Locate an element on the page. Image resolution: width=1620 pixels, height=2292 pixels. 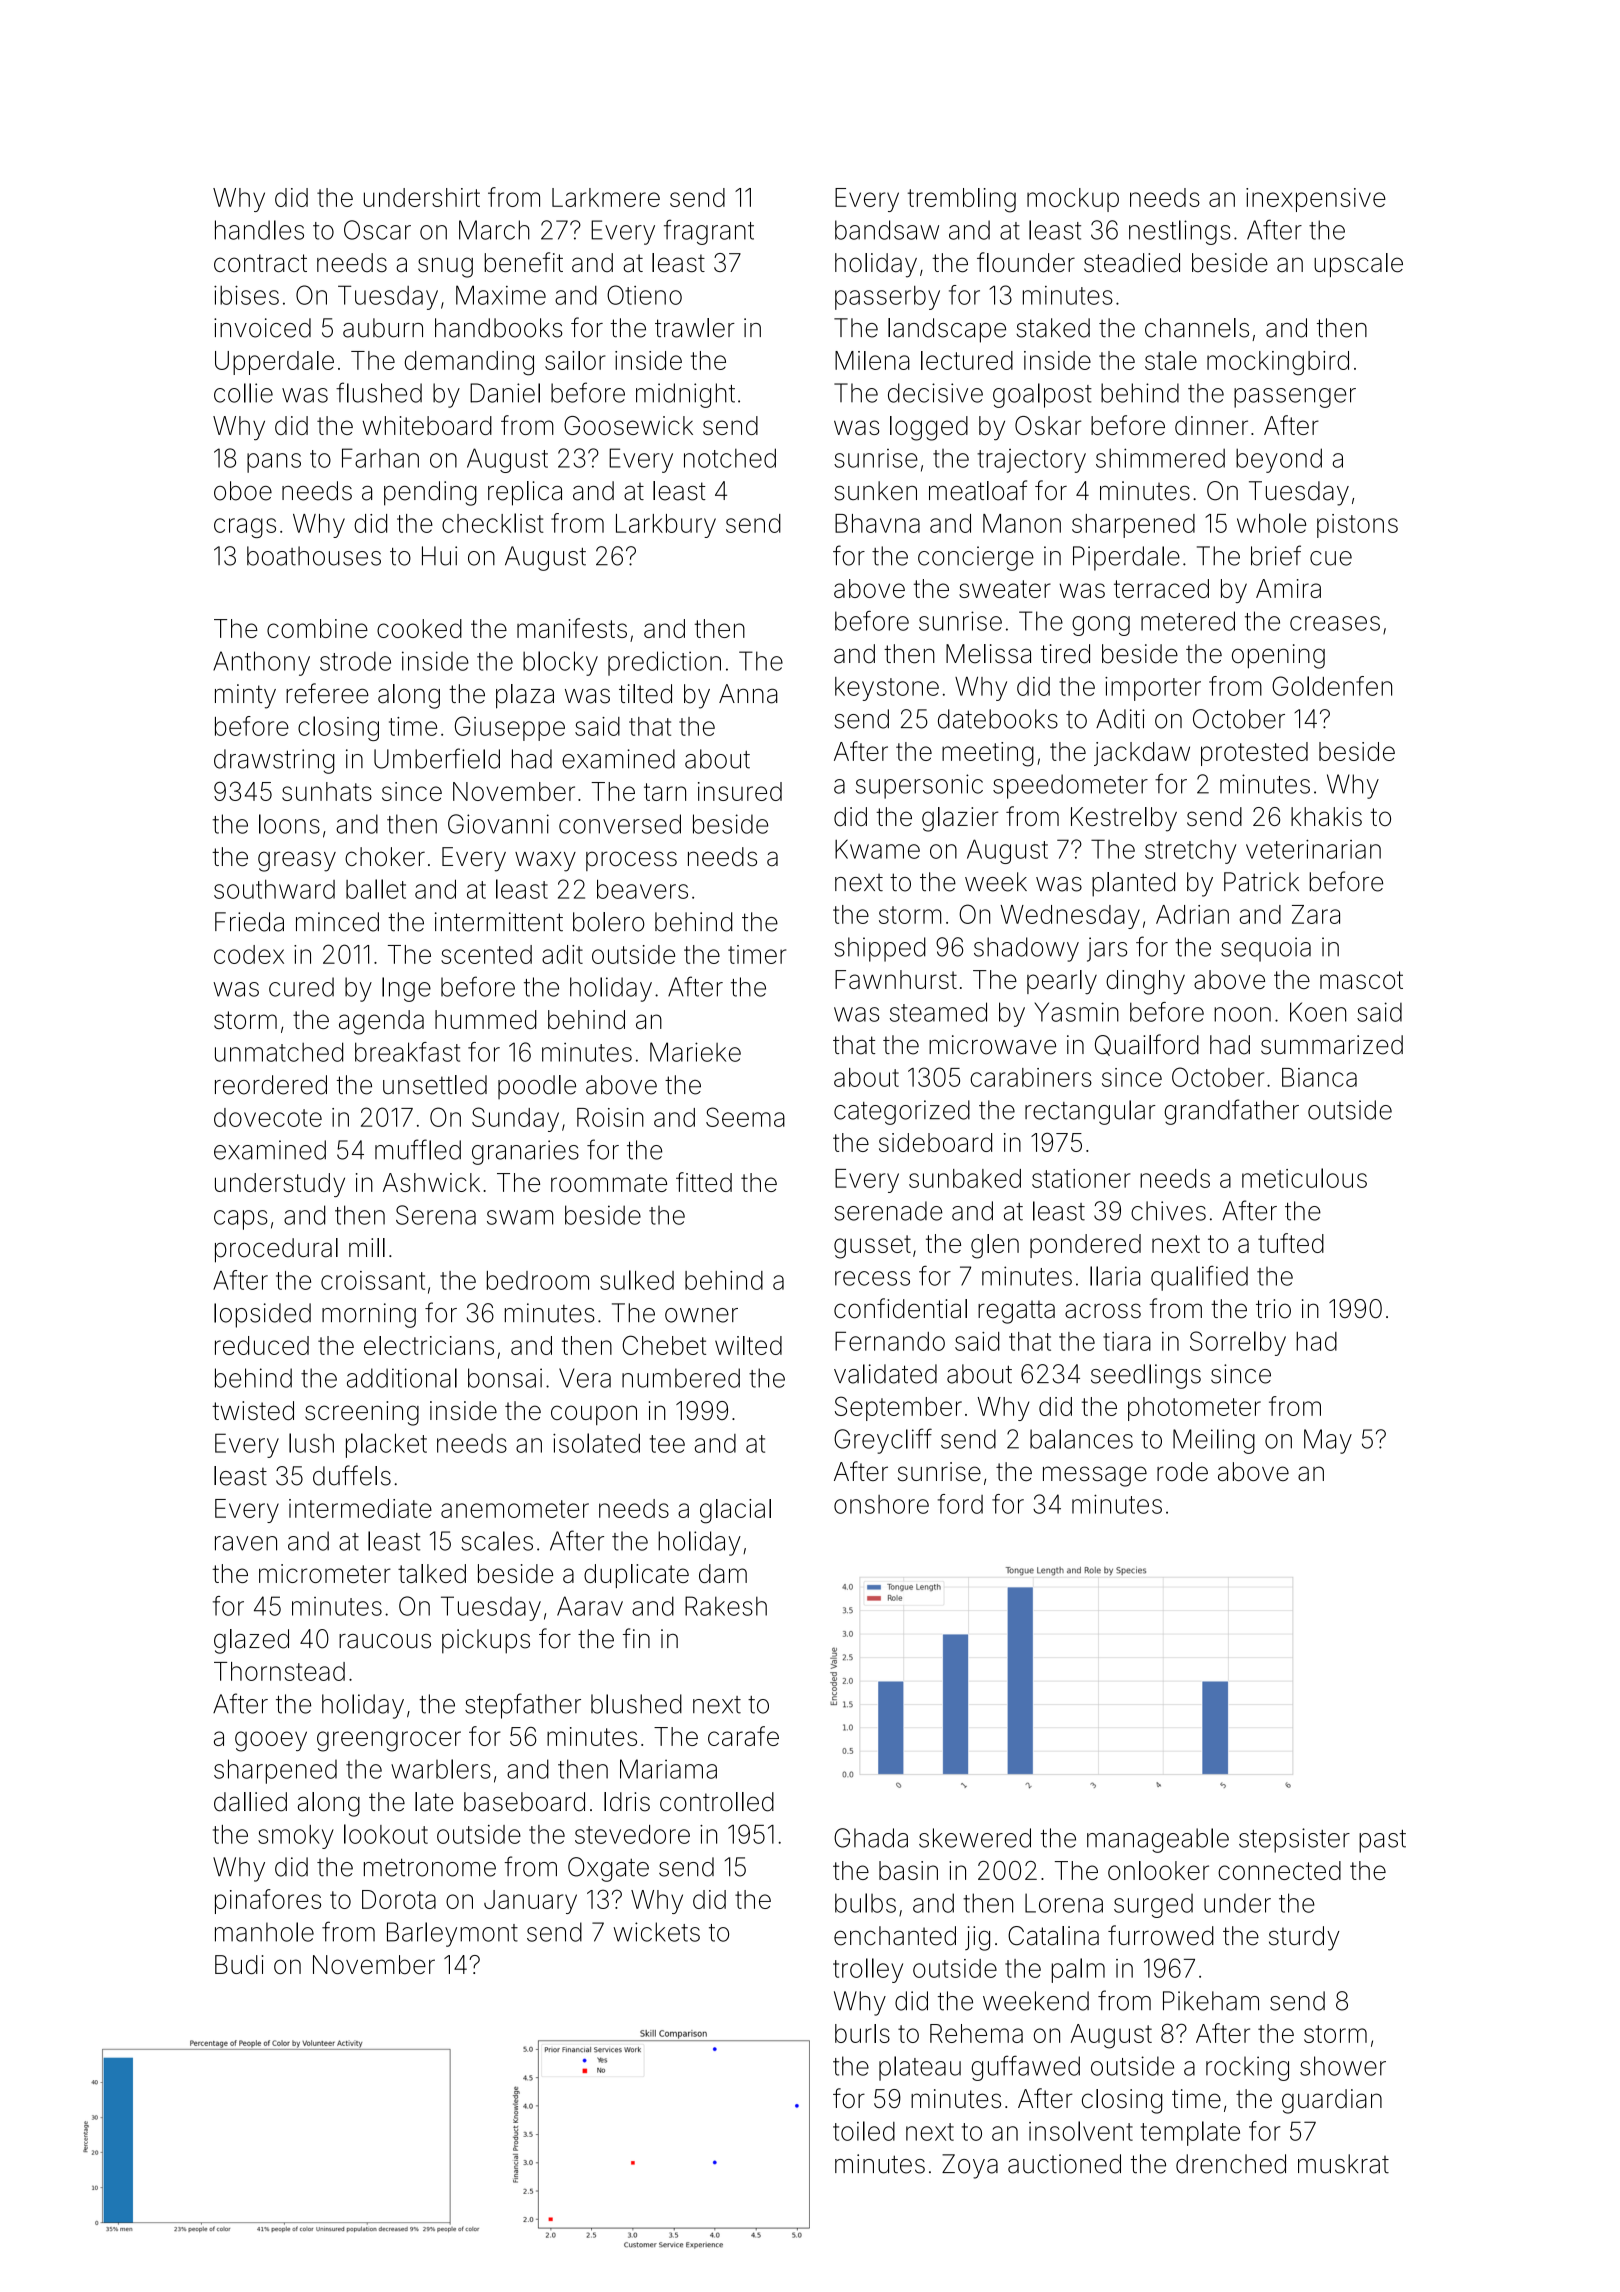
skewered is located at coordinates (975, 1838).
